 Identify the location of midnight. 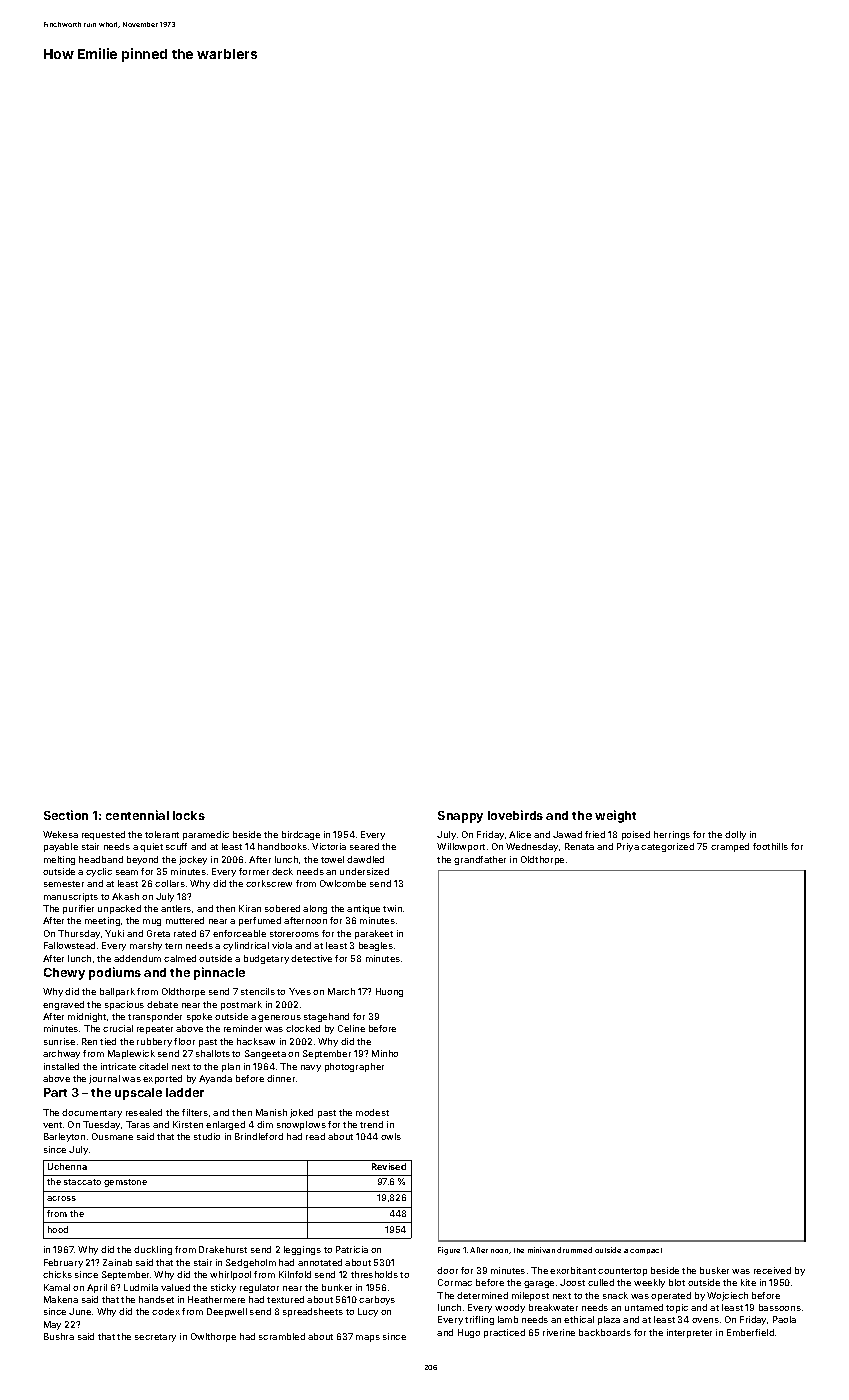
(87, 1017).
